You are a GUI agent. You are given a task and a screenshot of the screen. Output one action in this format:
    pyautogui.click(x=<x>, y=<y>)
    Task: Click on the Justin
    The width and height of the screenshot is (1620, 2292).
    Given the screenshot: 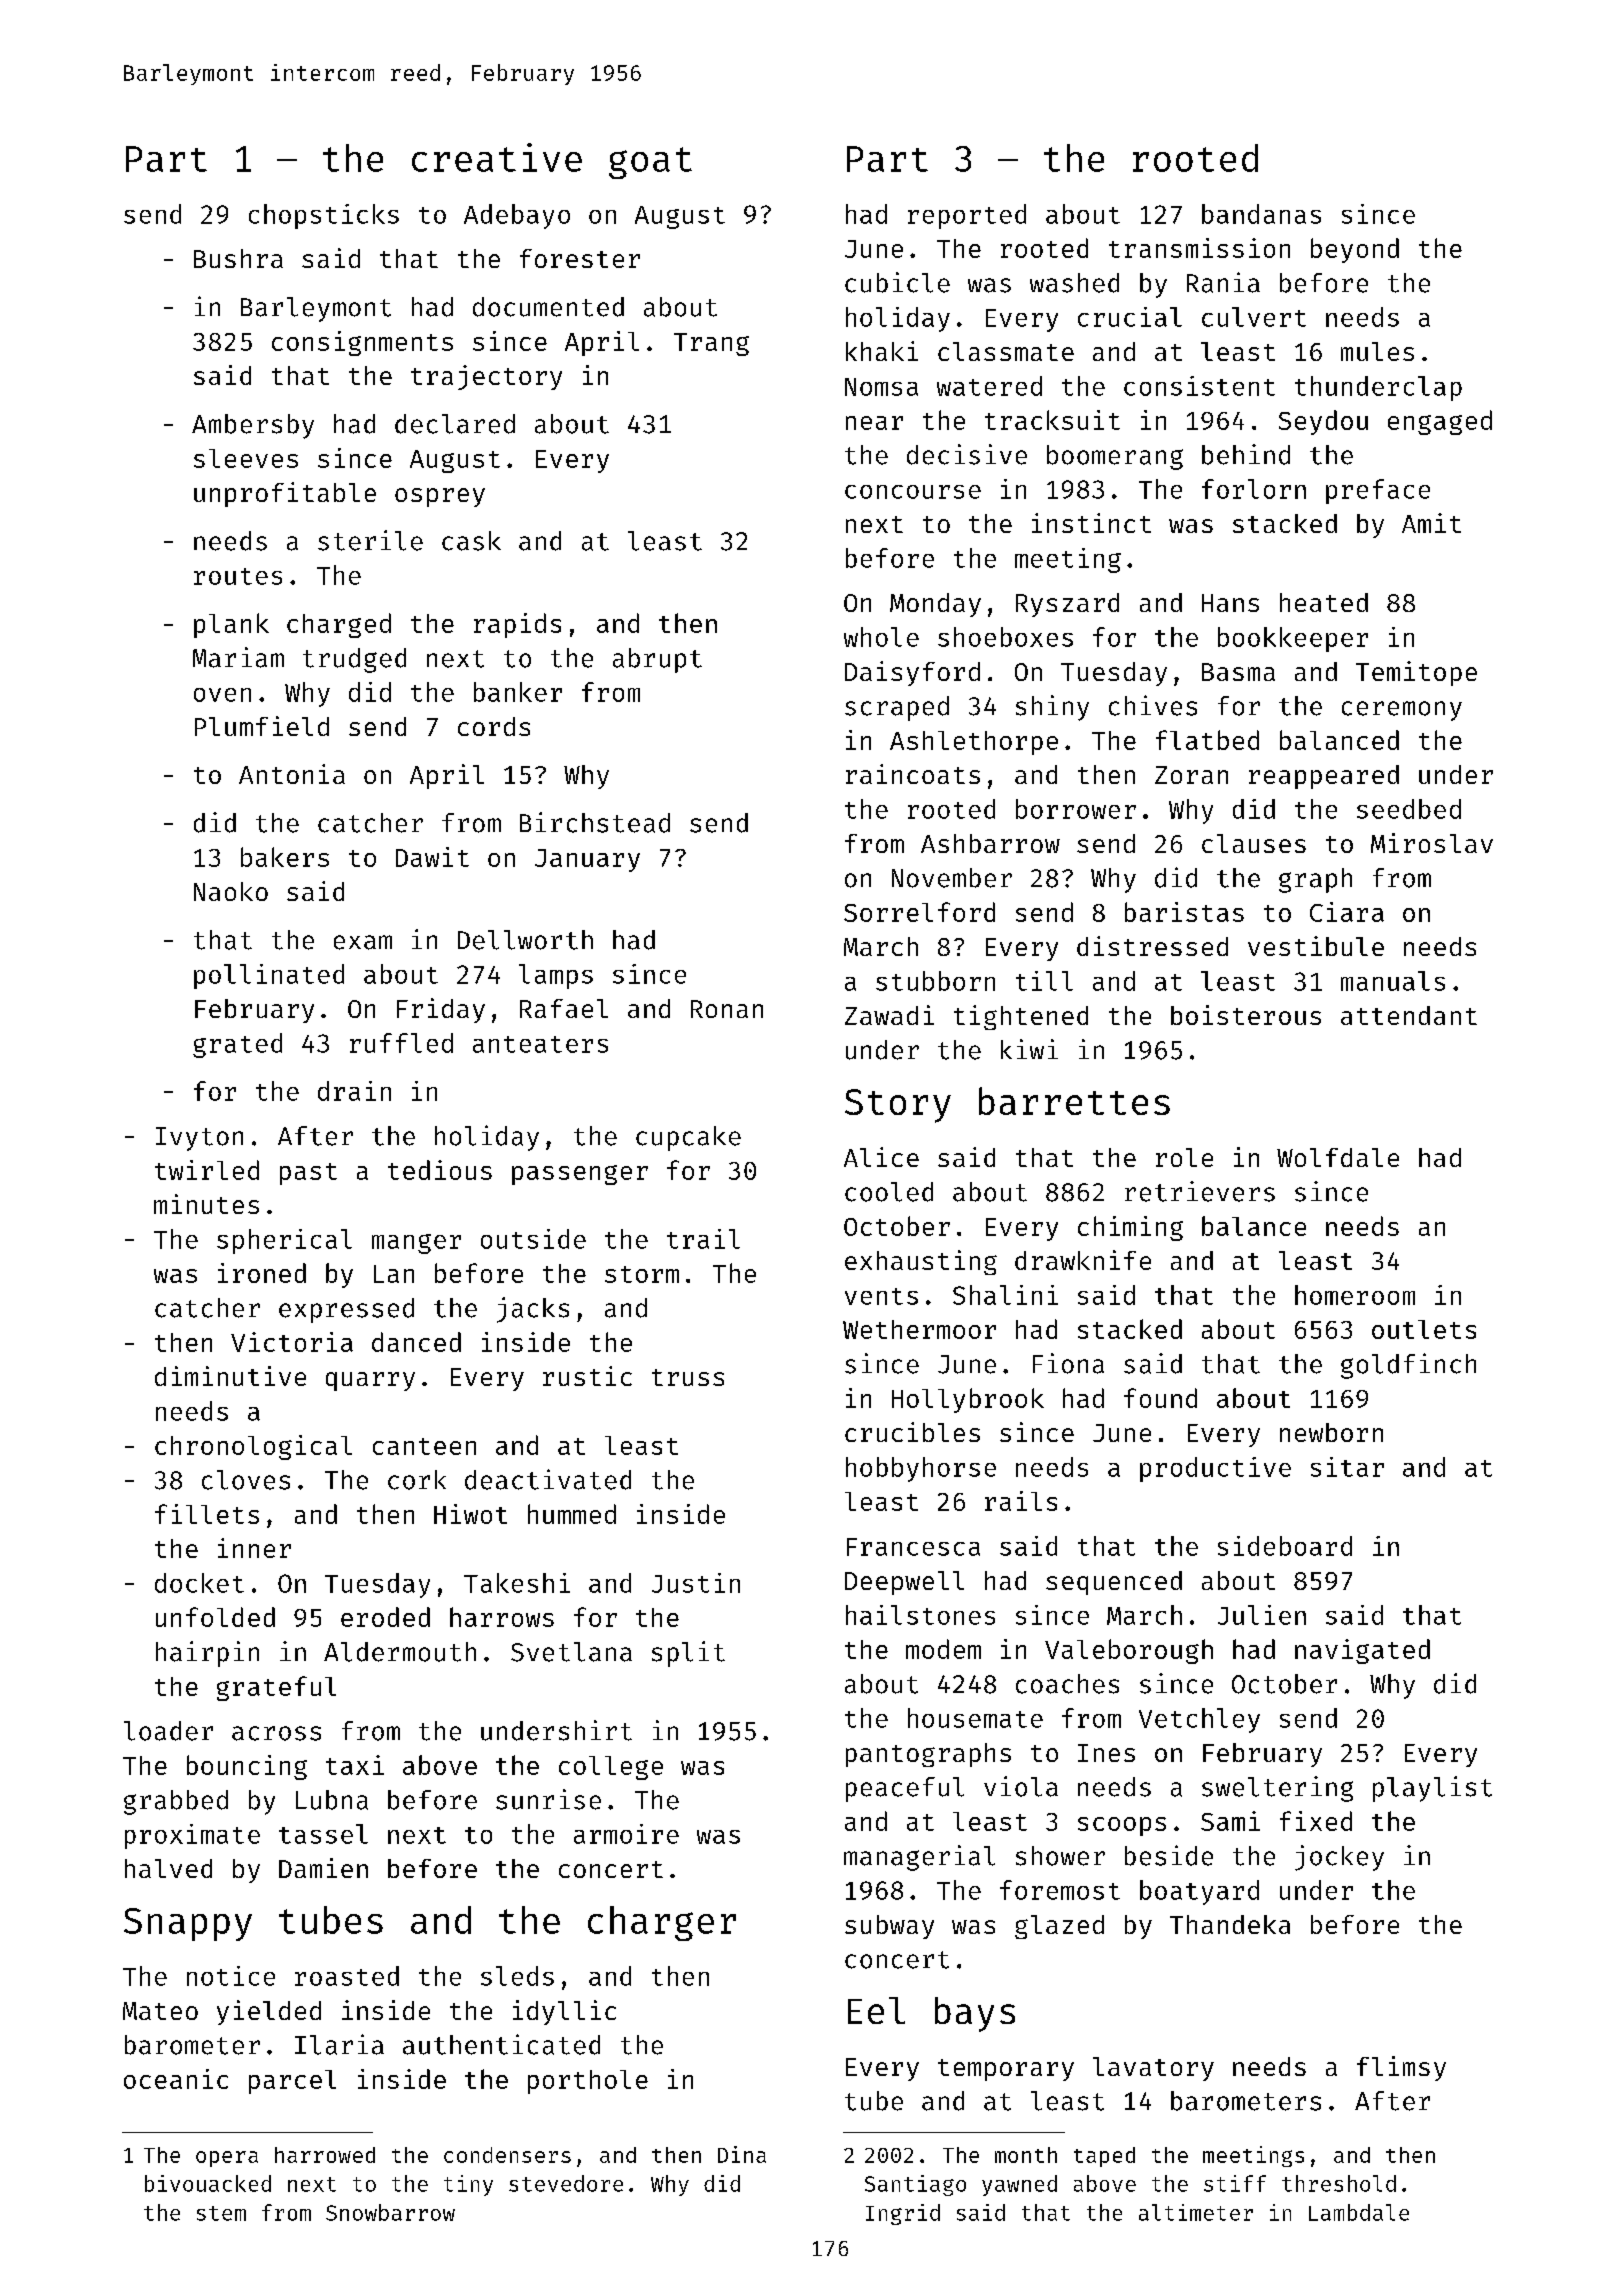 What is the action you would take?
    pyautogui.click(x=696, y=1583)
